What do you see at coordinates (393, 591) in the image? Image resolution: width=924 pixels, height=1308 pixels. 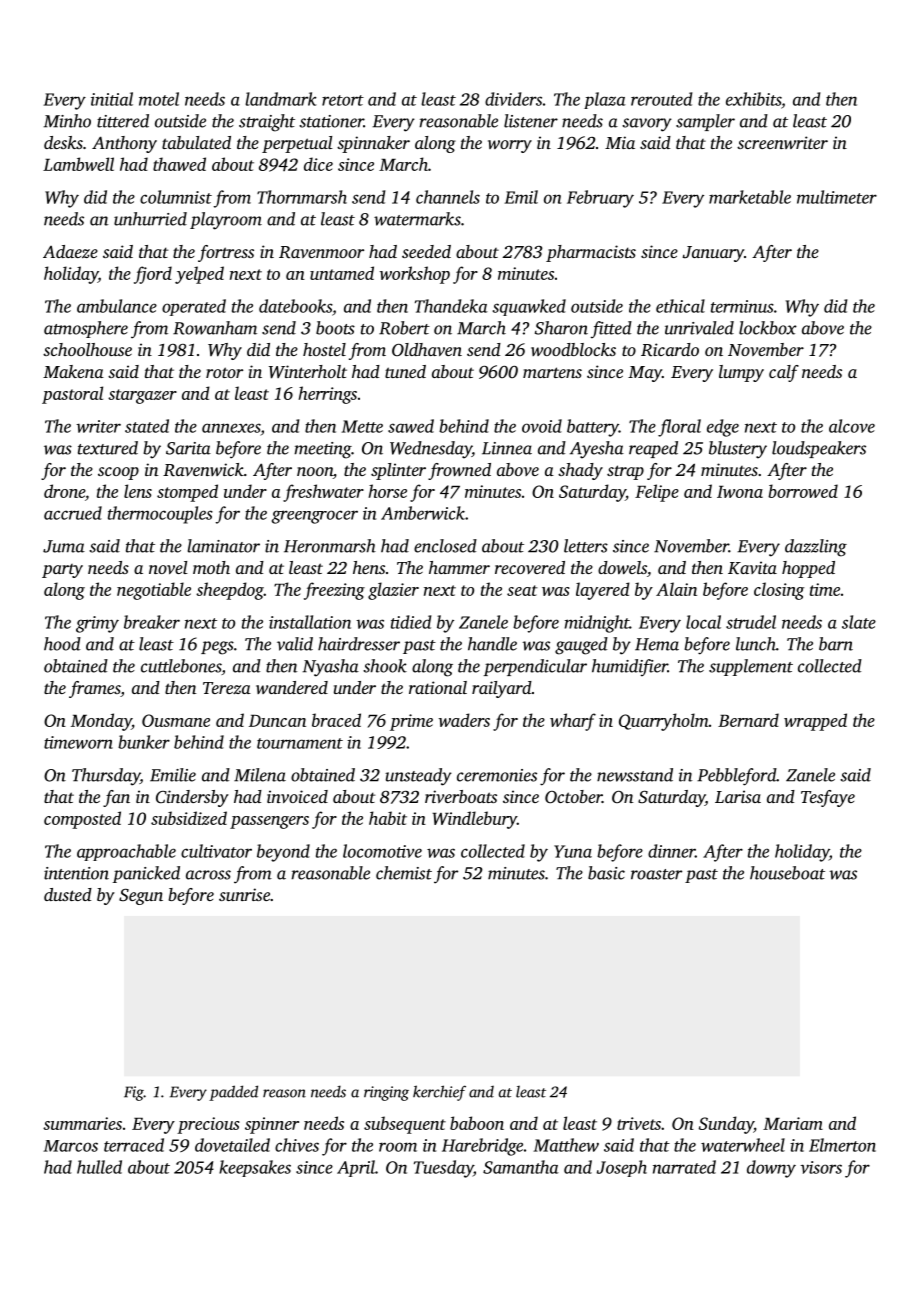 I see `glazier` at bounding box center [393, 591].
